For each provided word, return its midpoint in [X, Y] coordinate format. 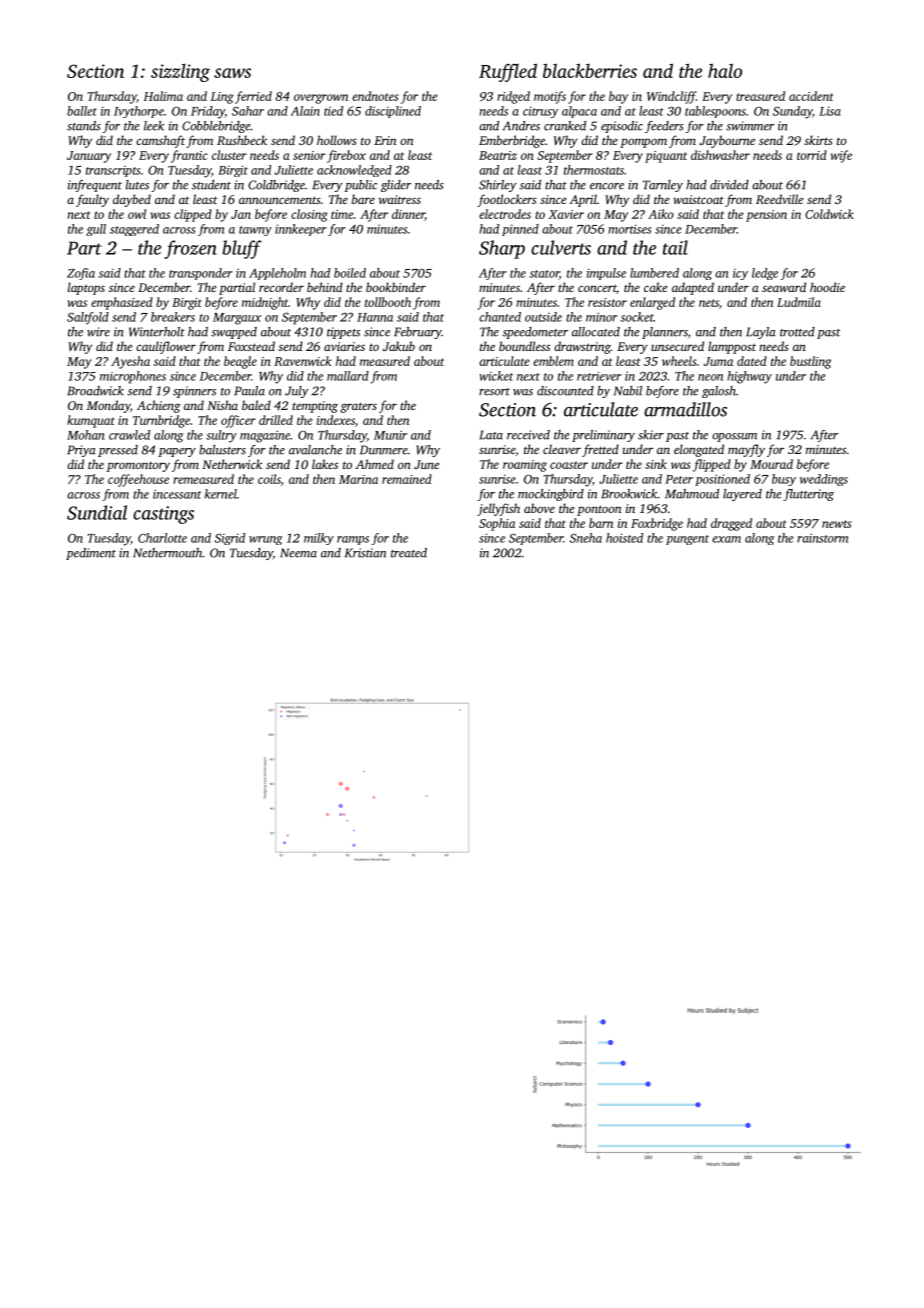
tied [333, 111]
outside [543, 317]
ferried [253, 97]
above [539, 508]
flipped [712, 465]
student [211, 185]
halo [725, 70]
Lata [491, 435]
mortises [629, 229]
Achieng [159, 406]
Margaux [237, 319]
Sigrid [230, 539]
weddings [824, 480]
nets [709, 303]
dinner [408, 215]
